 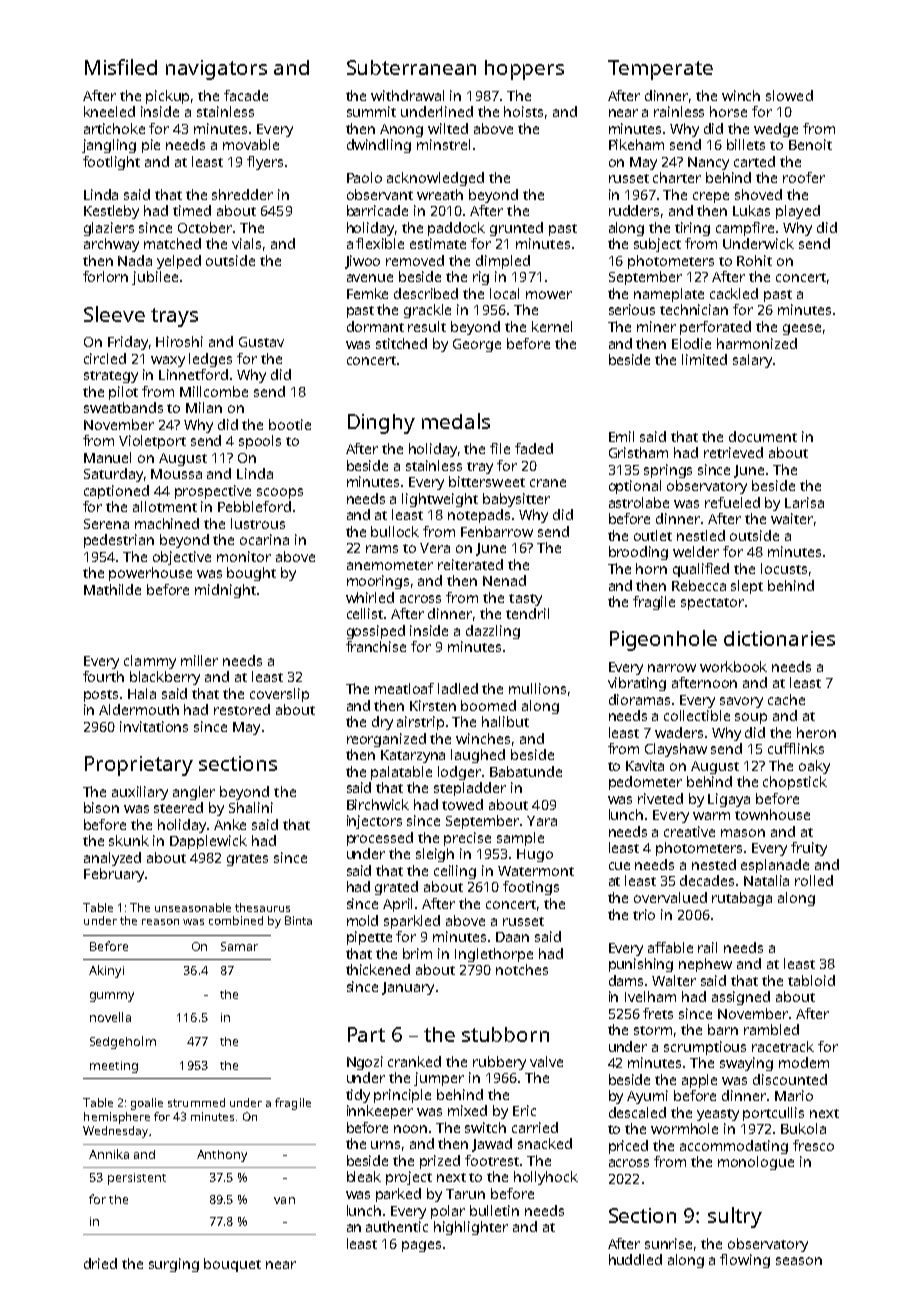 What do you see at coordinates (660, 798) in the image?
I see `riveted` at bounding box center [660, 798].
